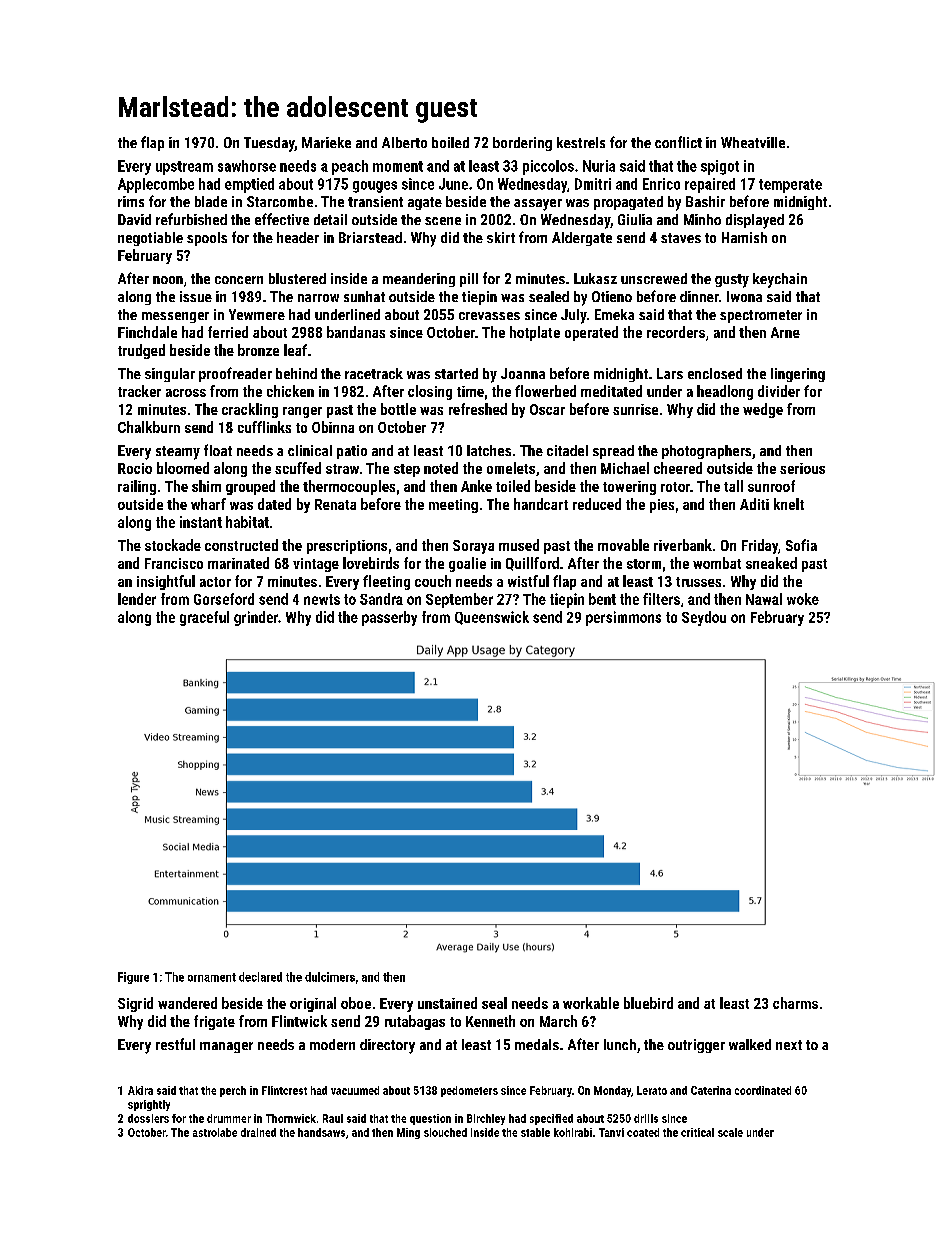 The image size is (952, 1233). I want to click on Wheatville, so click(753, 142).
